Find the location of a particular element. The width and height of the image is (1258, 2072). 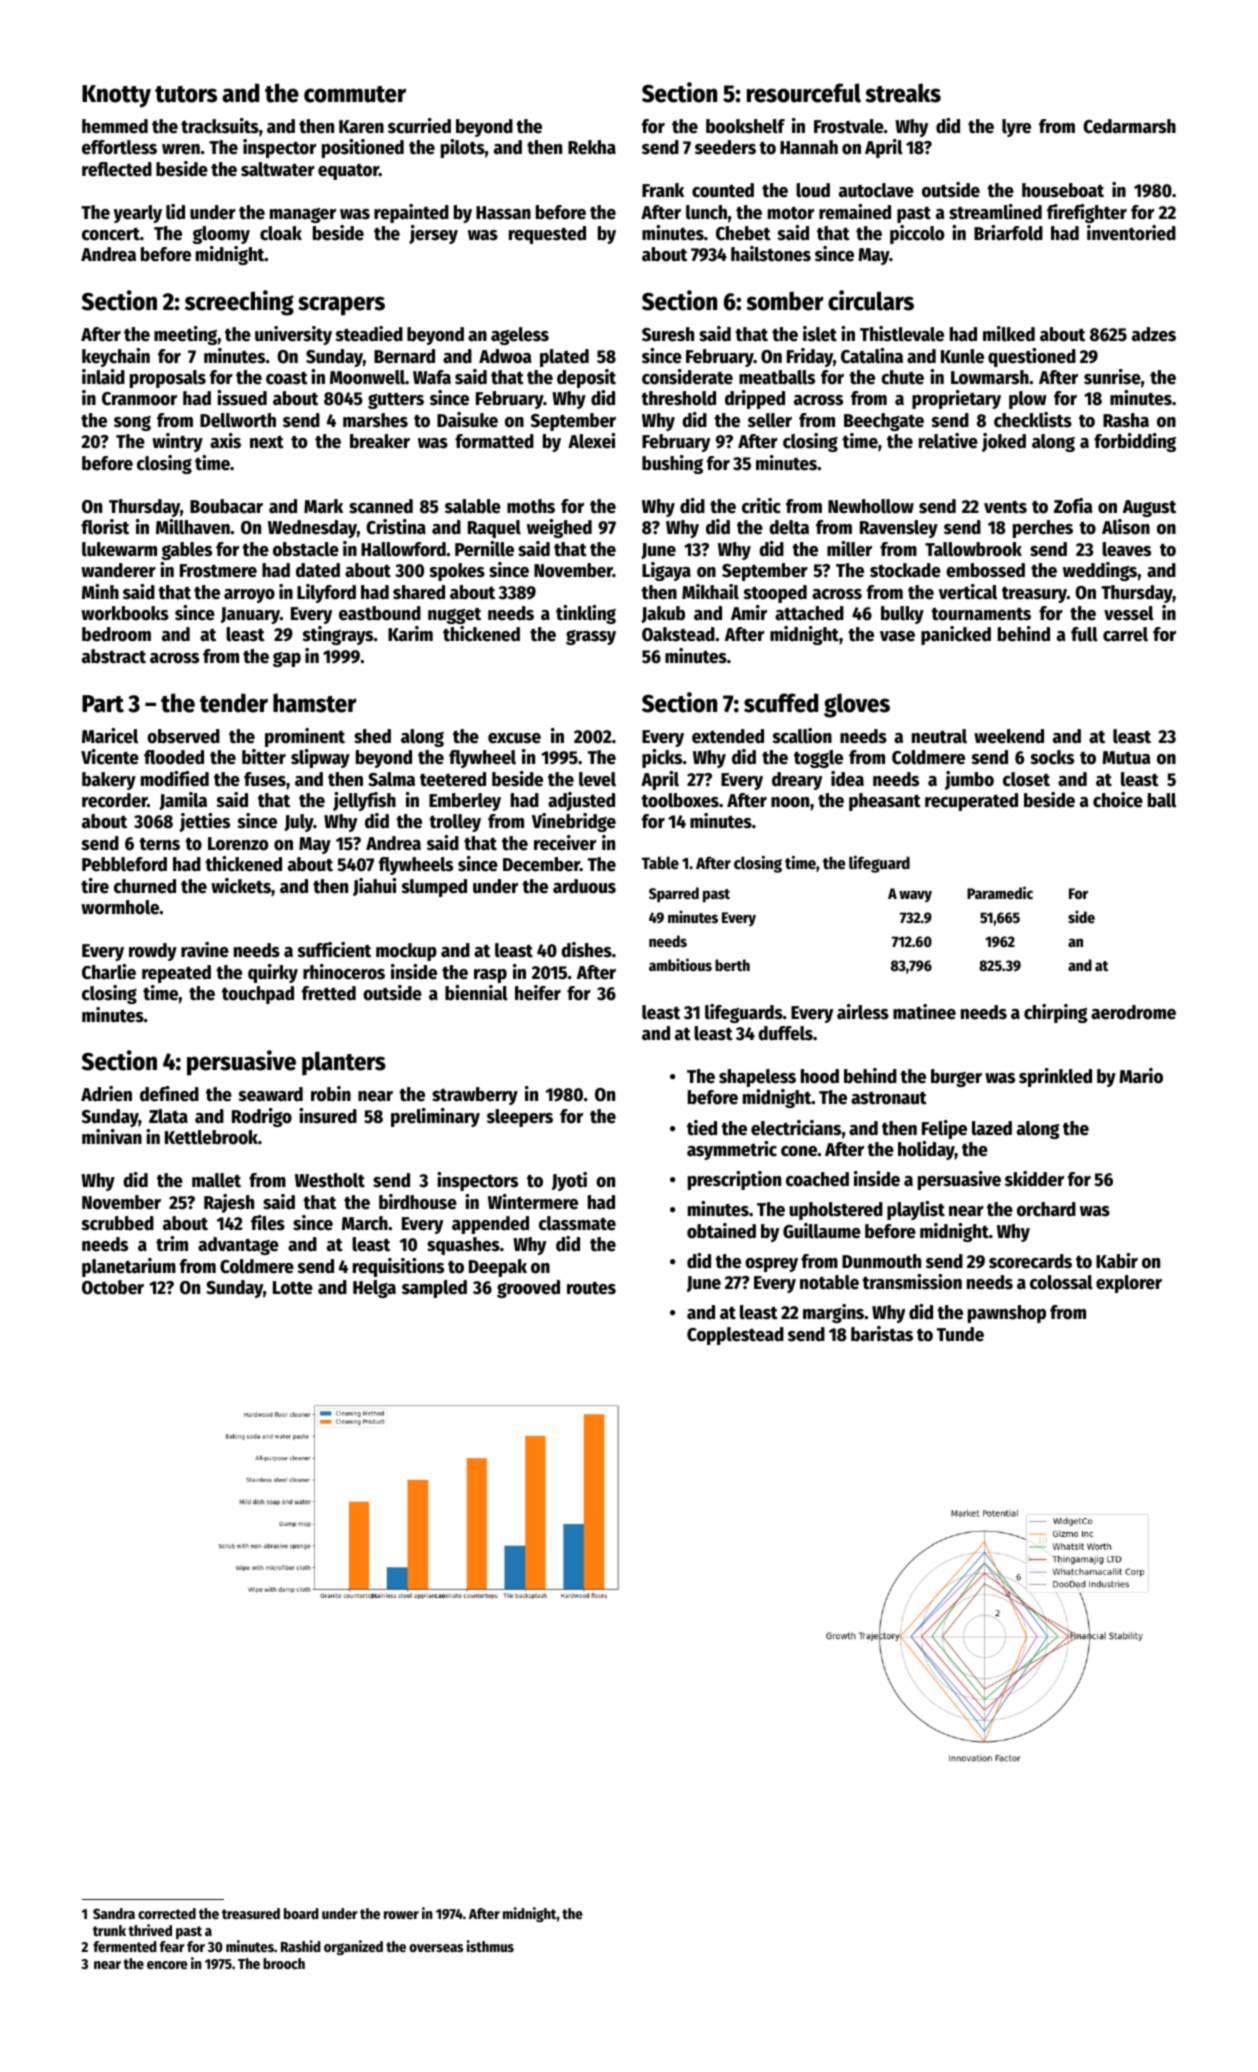

commuter is located at coordinates (355, 94).
